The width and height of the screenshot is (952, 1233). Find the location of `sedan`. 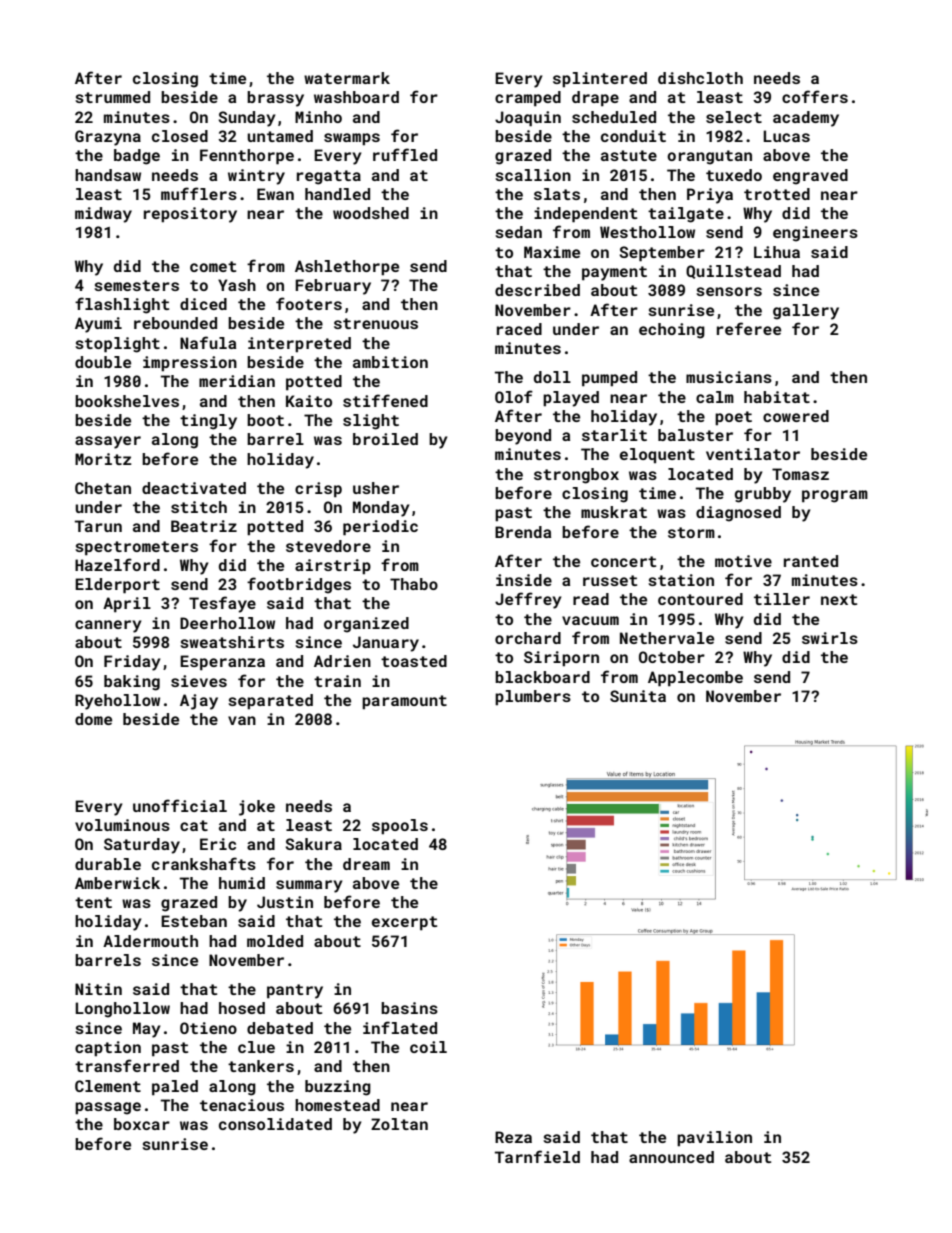

sedan is located at coordinates (518, 232).
